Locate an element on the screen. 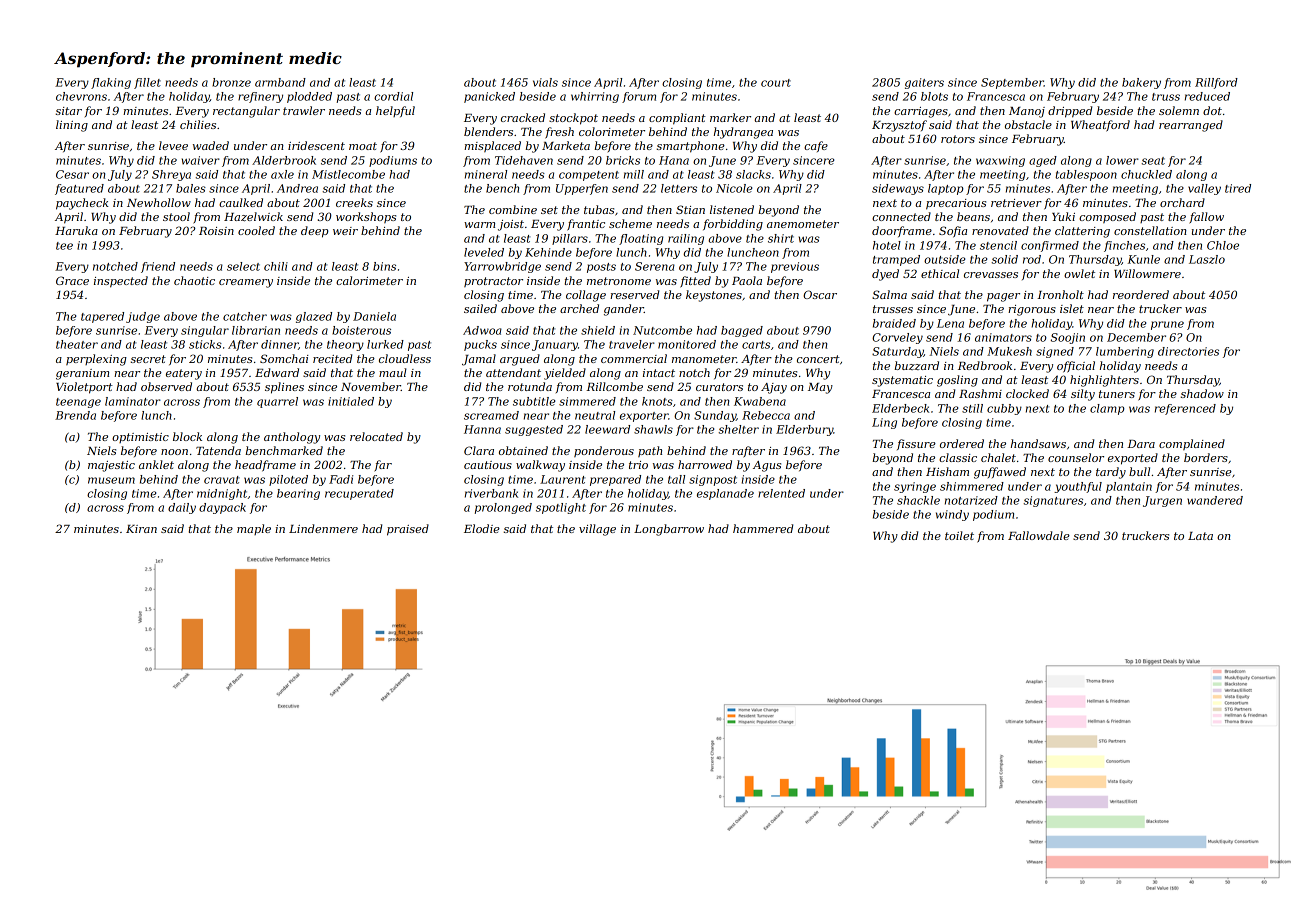  Corveley is located at coordinates (897, 338).
